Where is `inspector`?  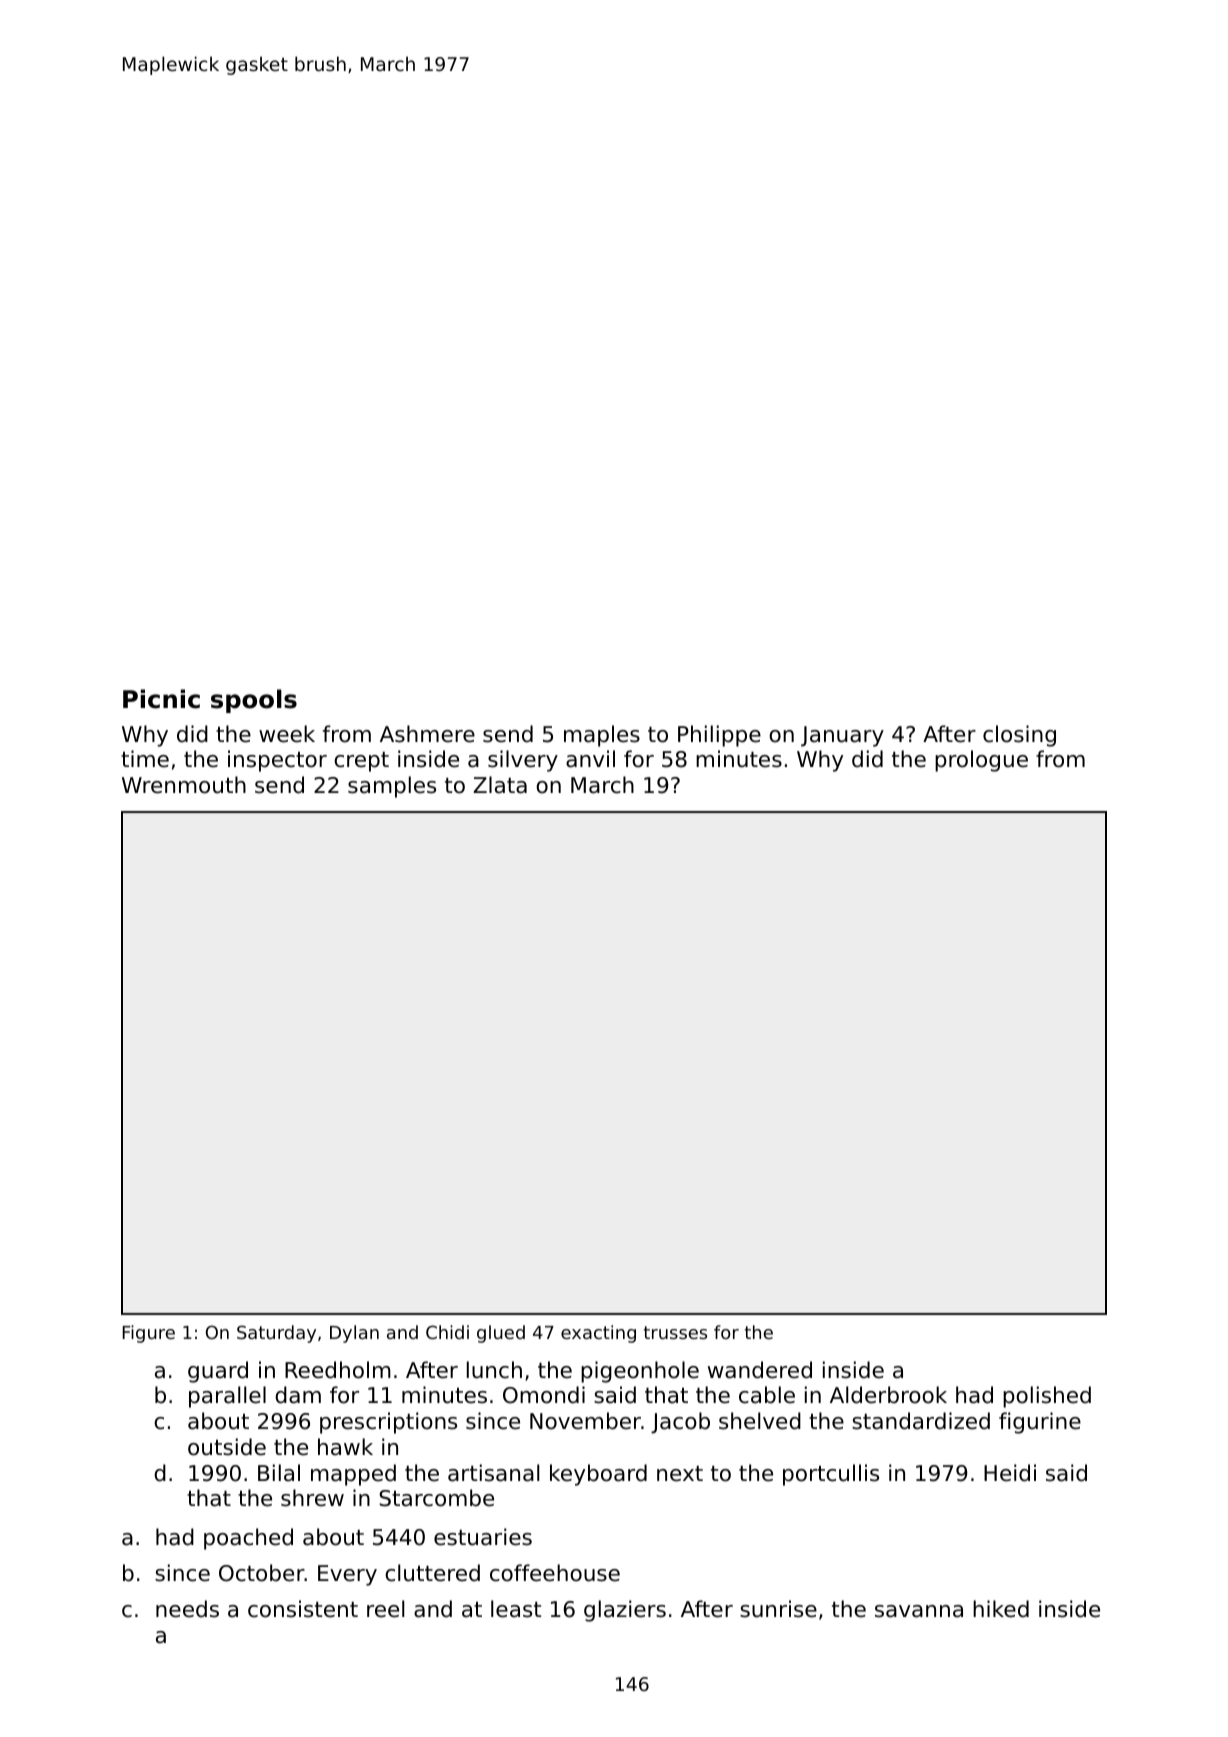 inspector is located at coordinates (277, 761).
